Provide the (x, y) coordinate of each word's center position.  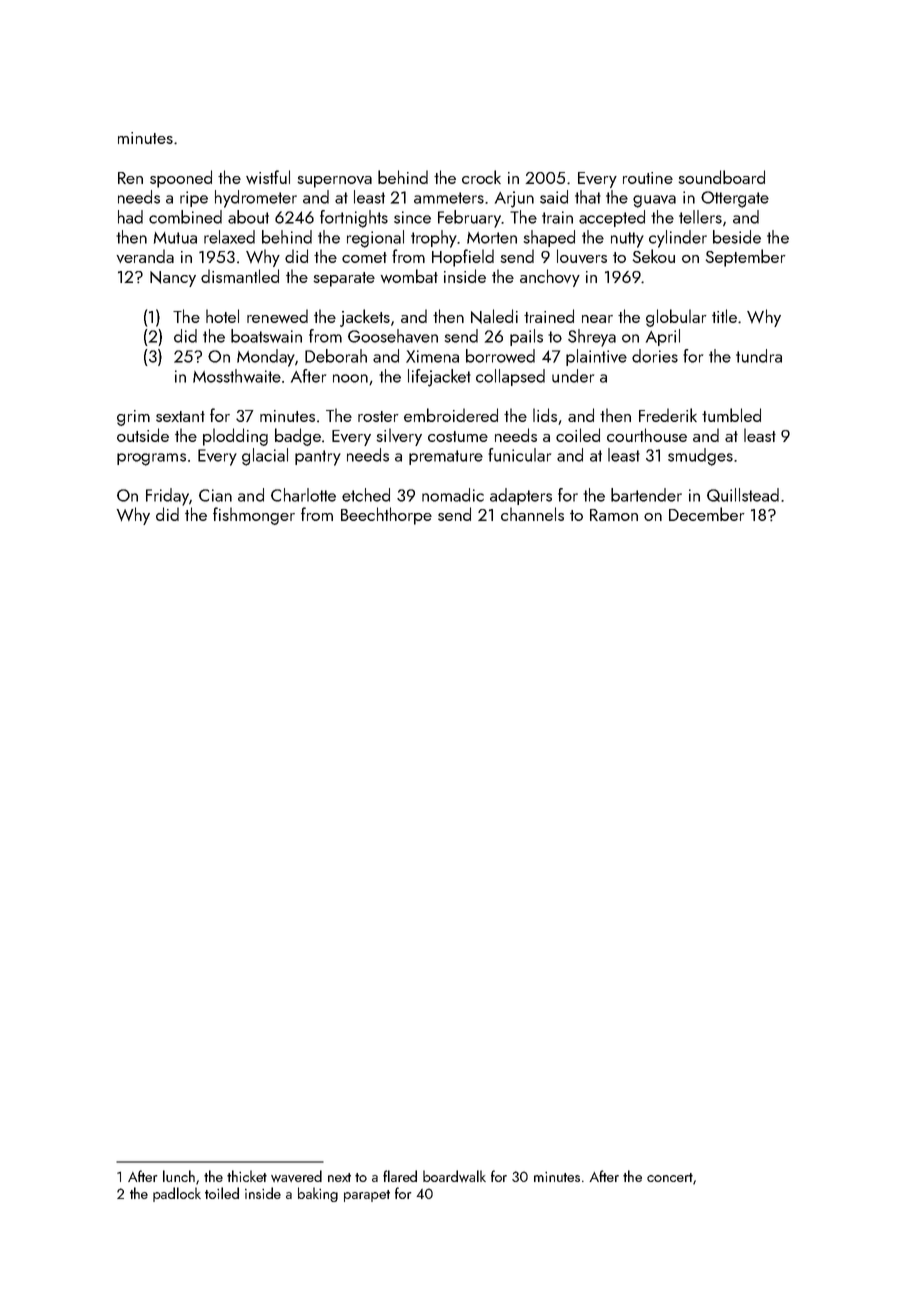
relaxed (229, 237)
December (707, 514)
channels (532, 514)
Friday (167, 497)
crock (481, 177)
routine (648, 178)
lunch (179, 1176)
